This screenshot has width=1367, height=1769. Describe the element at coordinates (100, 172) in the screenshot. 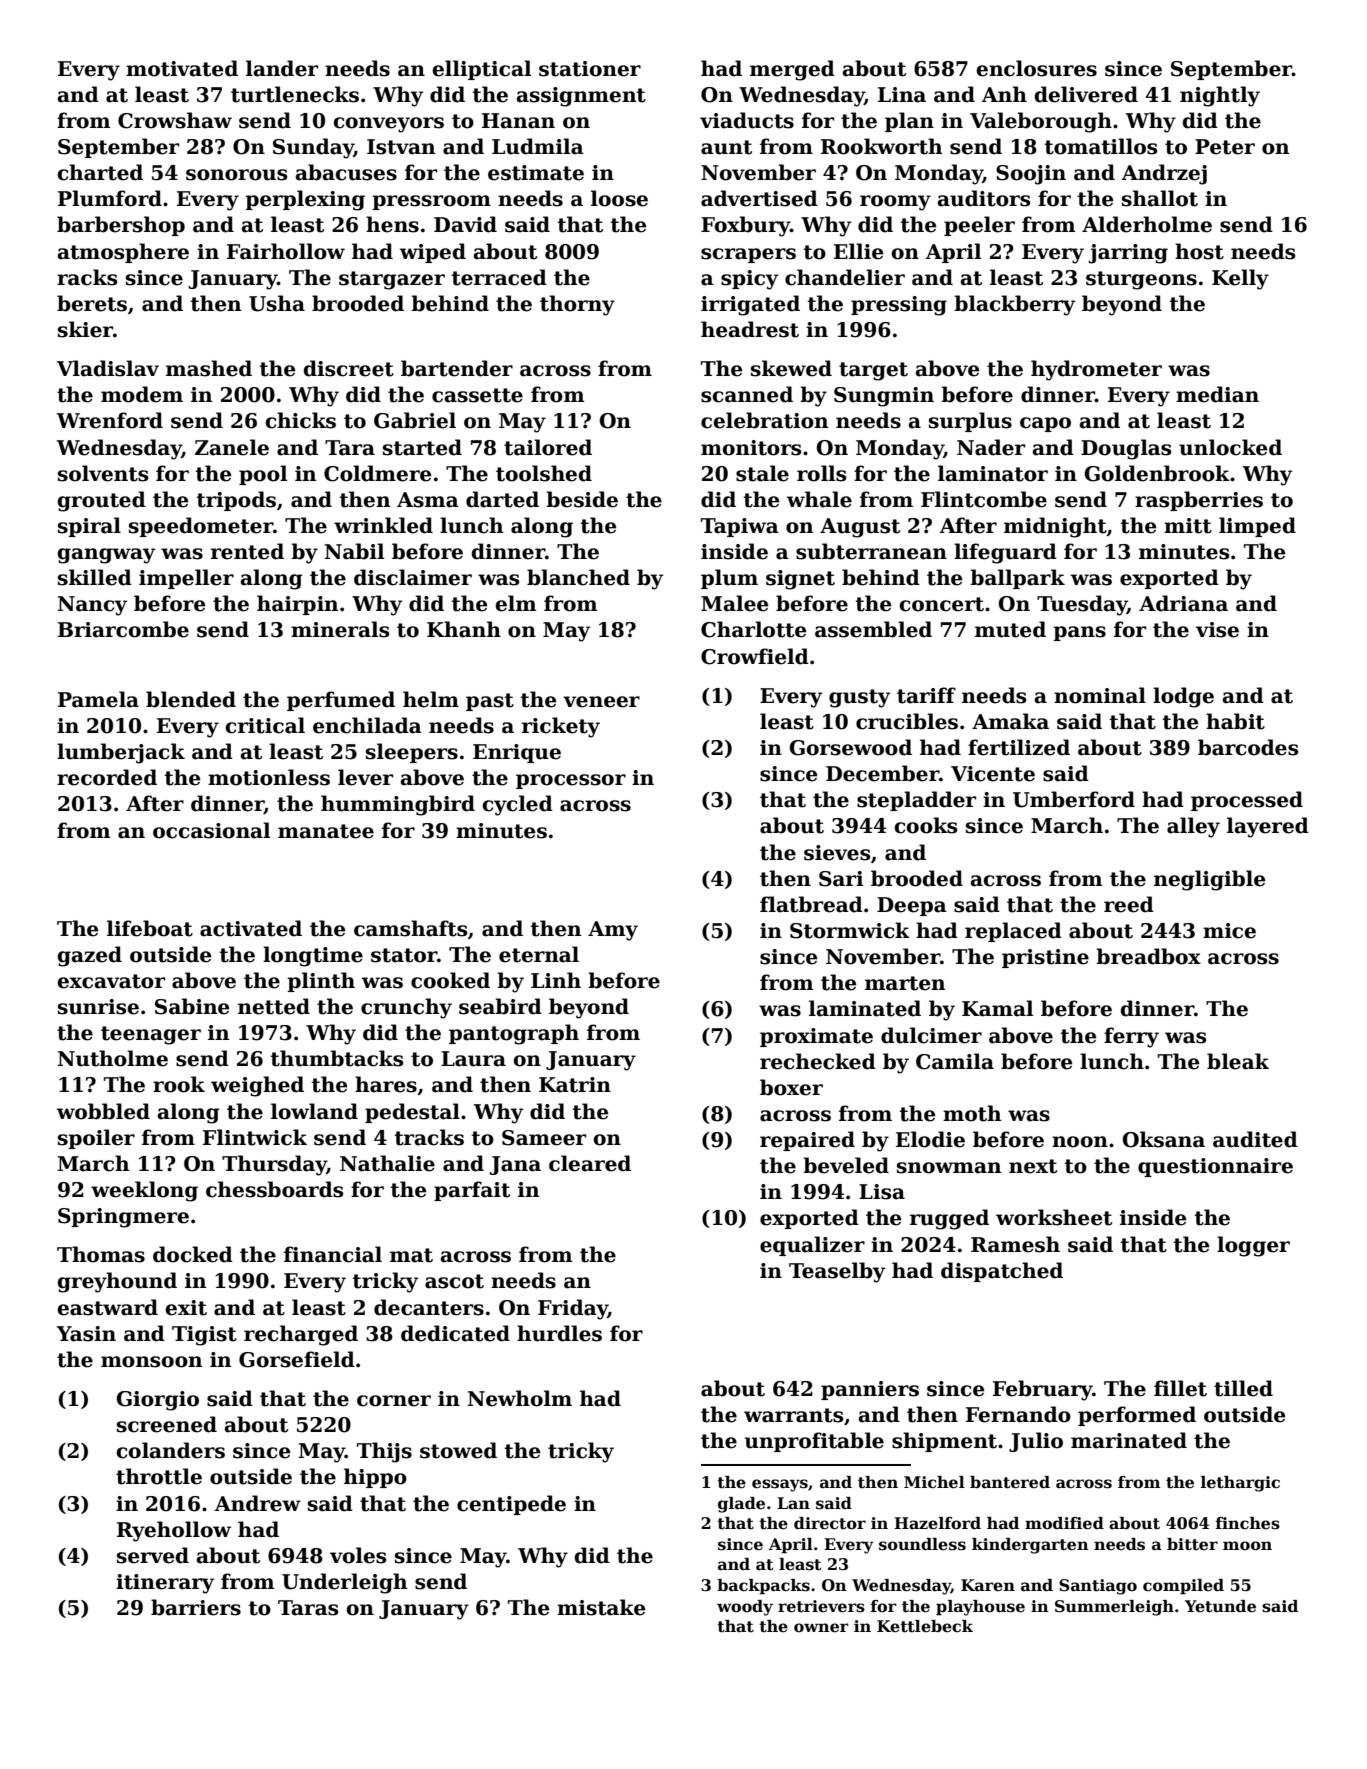

I see `charted` at that location.
